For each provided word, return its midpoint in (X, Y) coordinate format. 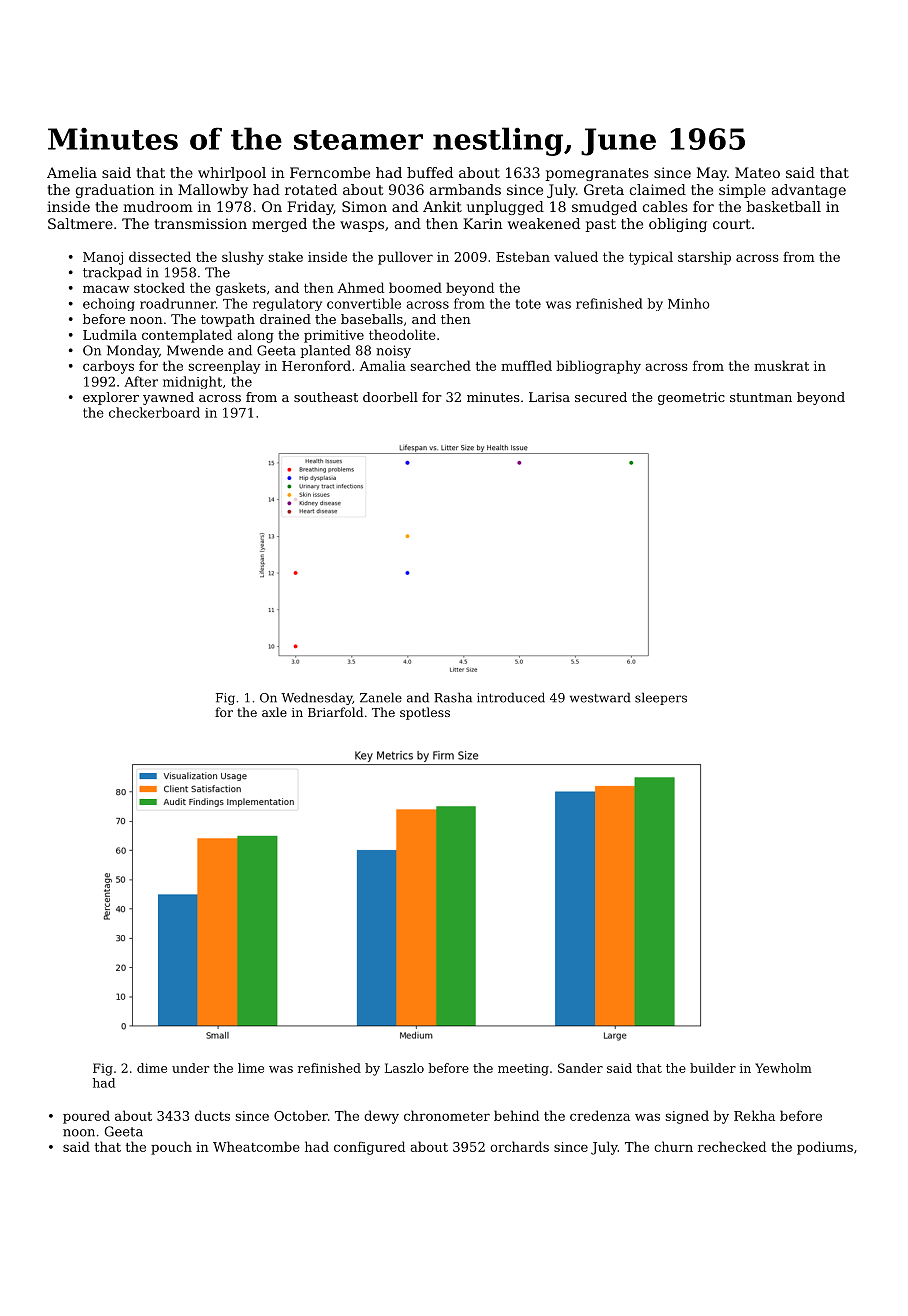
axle (274, 712)
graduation (115, 191)
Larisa (549, 397)
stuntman (761, 397)
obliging (678, 225)
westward (600, 697)
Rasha (453, 697)
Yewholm (783, 1068)
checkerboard (154, 412)
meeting (523, 1070)
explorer (111, 398)
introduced (511, 697)
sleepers (661, 698)
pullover (405, 258)
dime (152, 1068)
